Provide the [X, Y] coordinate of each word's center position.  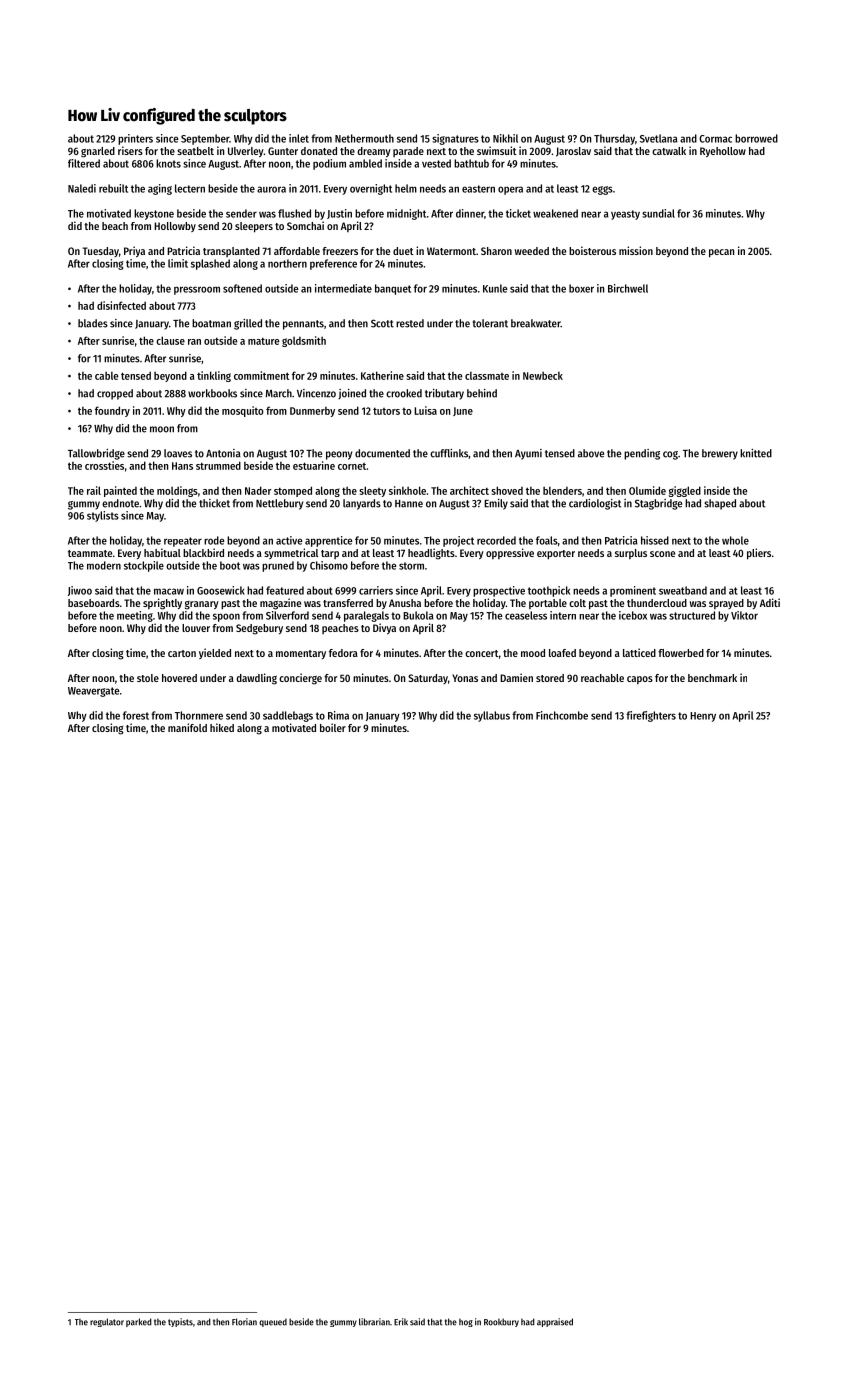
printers [135, 139]
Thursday [614, 139]
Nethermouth [364, 138]
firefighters [651, 716]
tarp [330, 554]
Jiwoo [80, 591]
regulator [107, 1322]
